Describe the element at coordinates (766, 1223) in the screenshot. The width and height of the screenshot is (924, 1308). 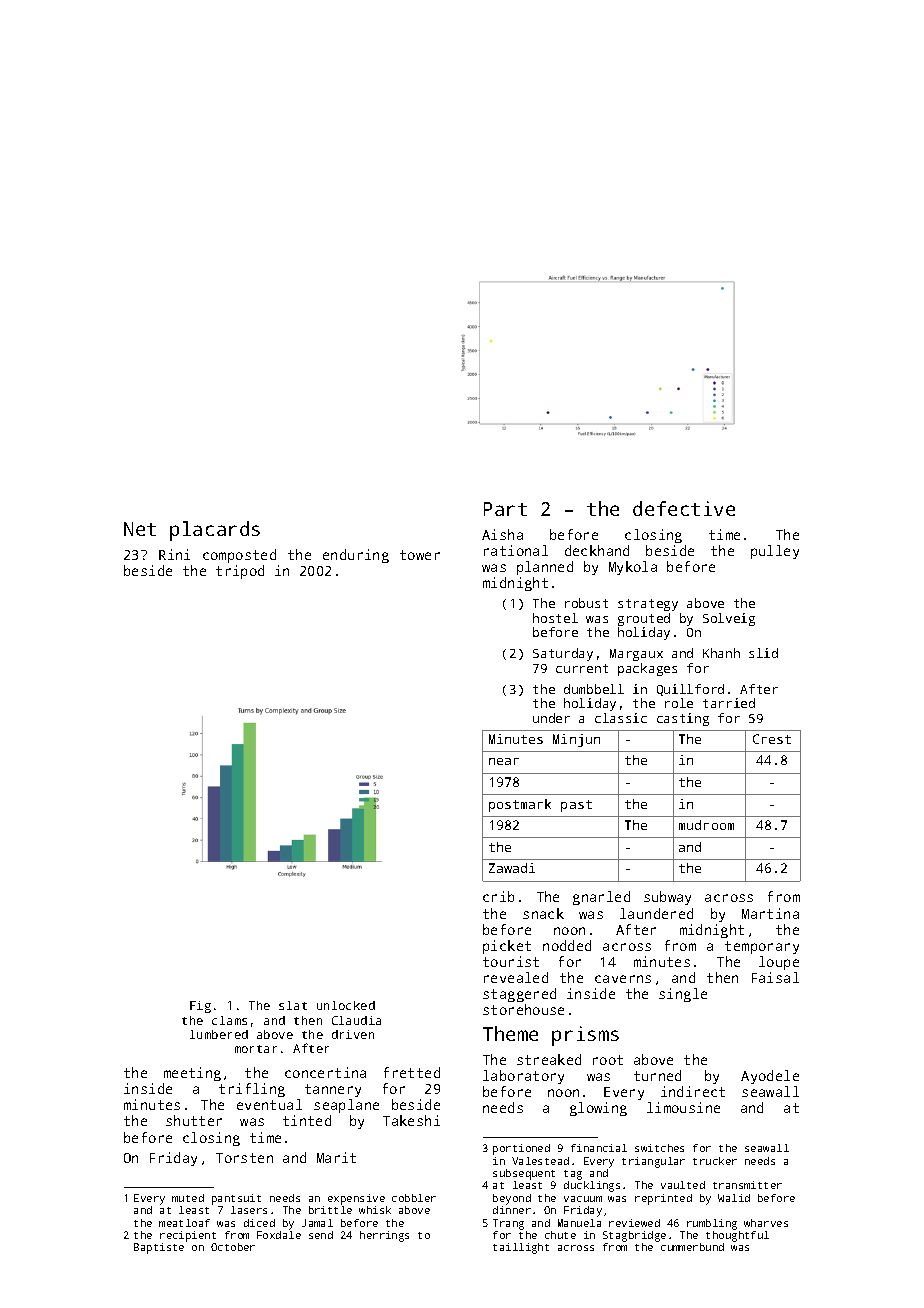
I see `wharves` at that location.
